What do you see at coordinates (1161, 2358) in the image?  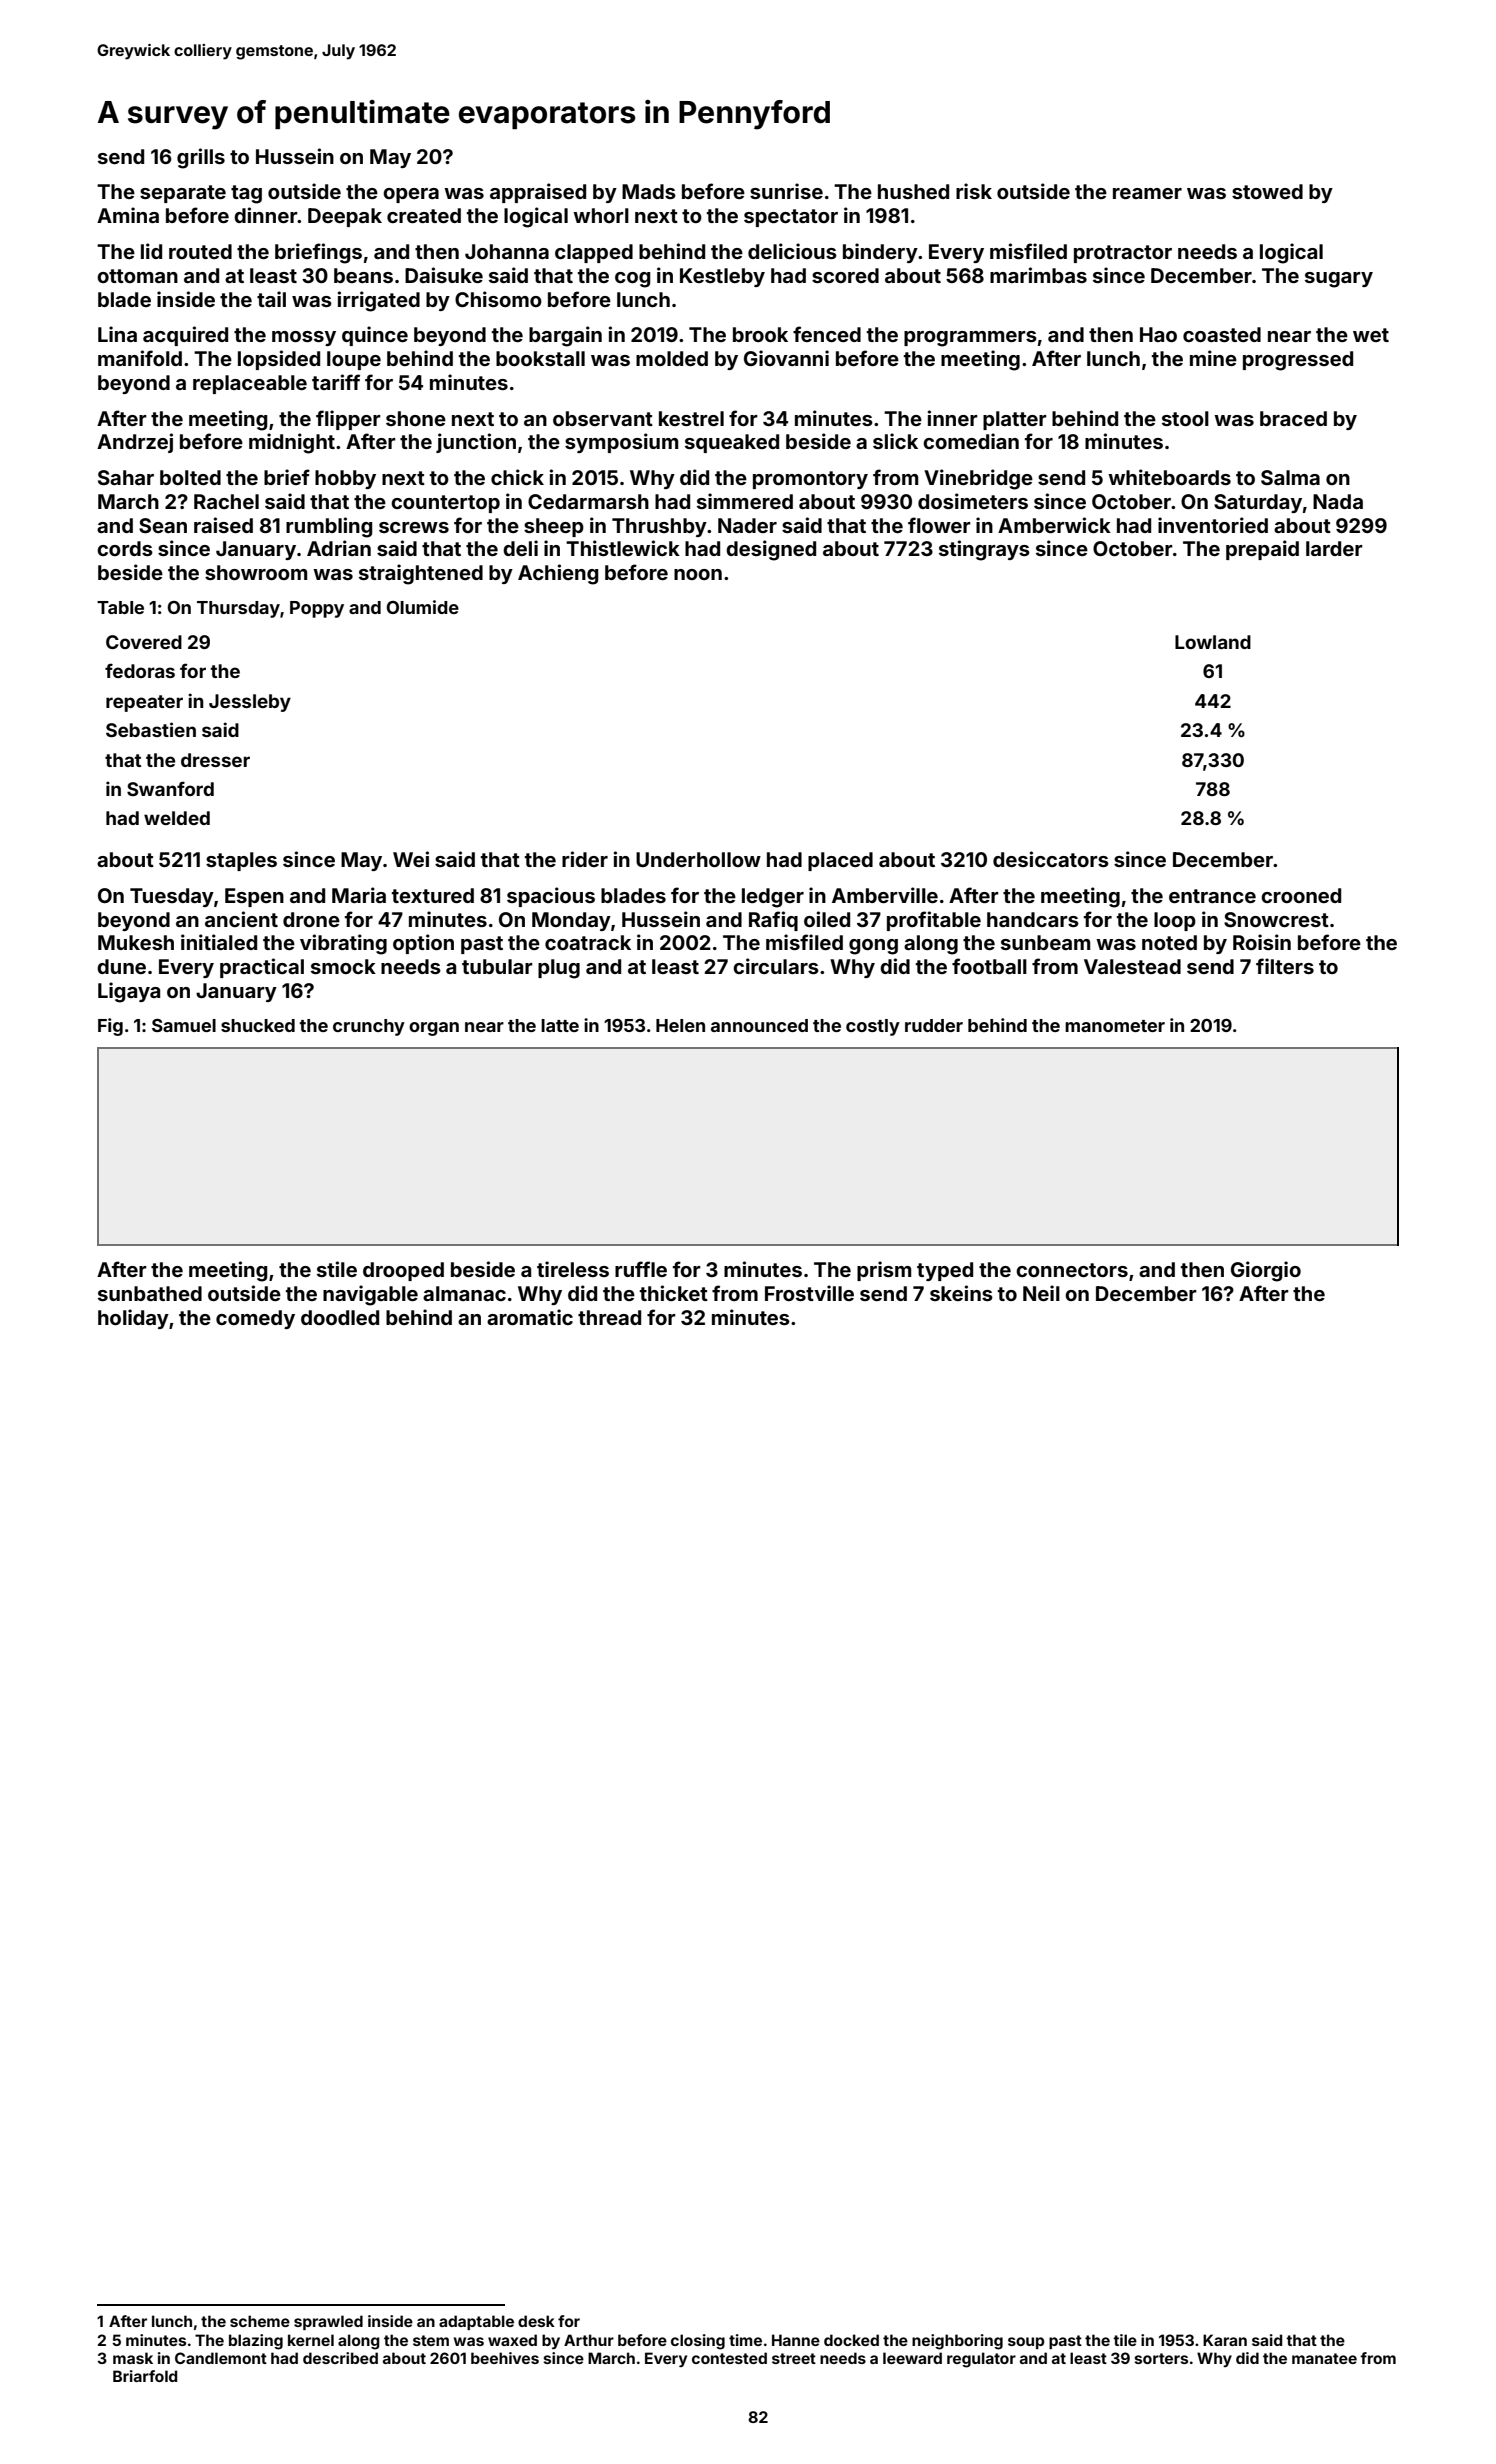 I see `sorters` at bounding box center [1161, 2358].
